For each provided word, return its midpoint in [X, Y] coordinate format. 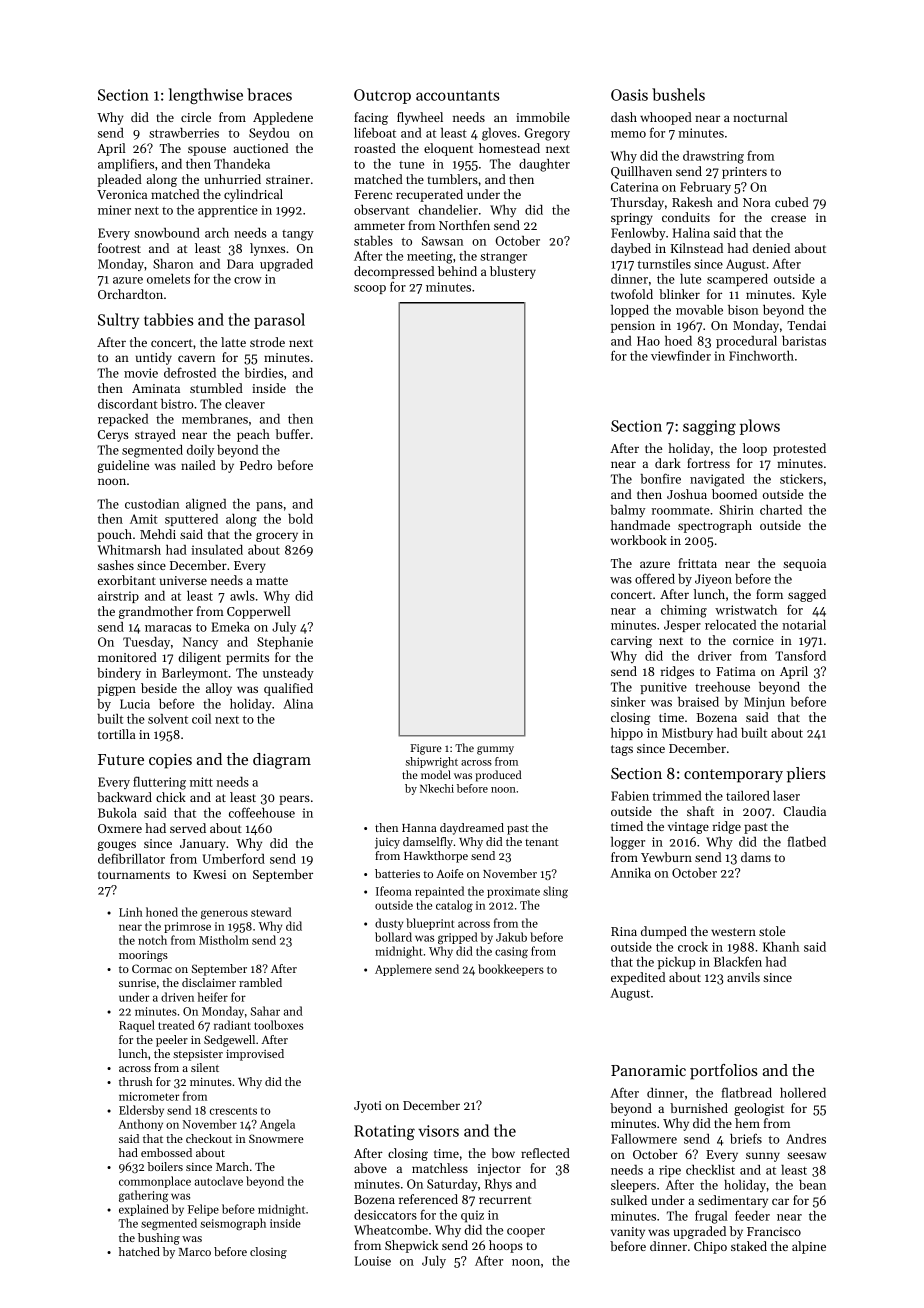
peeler [172, 1041]
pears [294, 800]
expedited [638, 978]
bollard [393, 937]
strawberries [184, 133]
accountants [458, 95]
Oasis [629, 95]
